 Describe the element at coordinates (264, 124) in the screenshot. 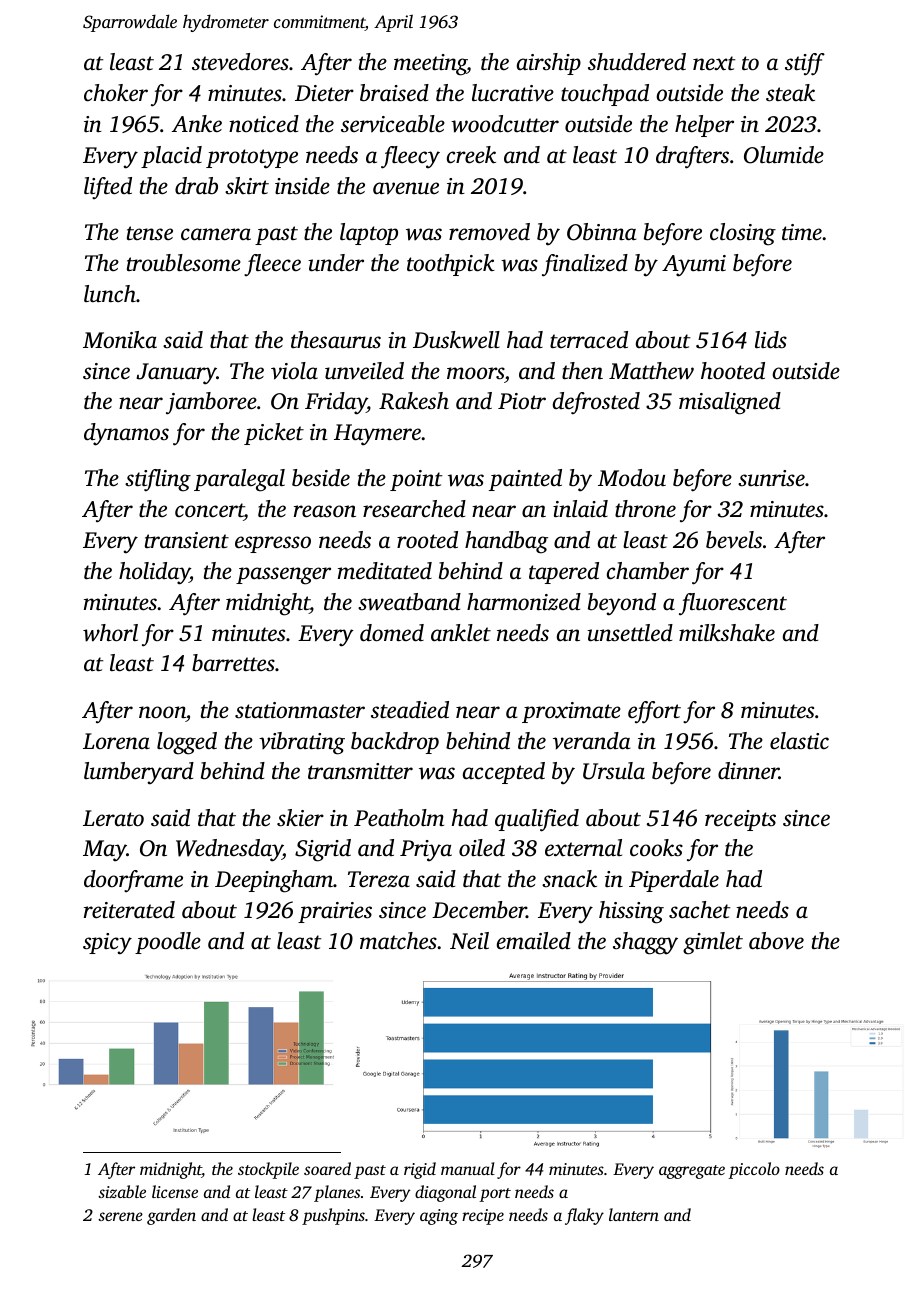

I see `noticed` at that location.
